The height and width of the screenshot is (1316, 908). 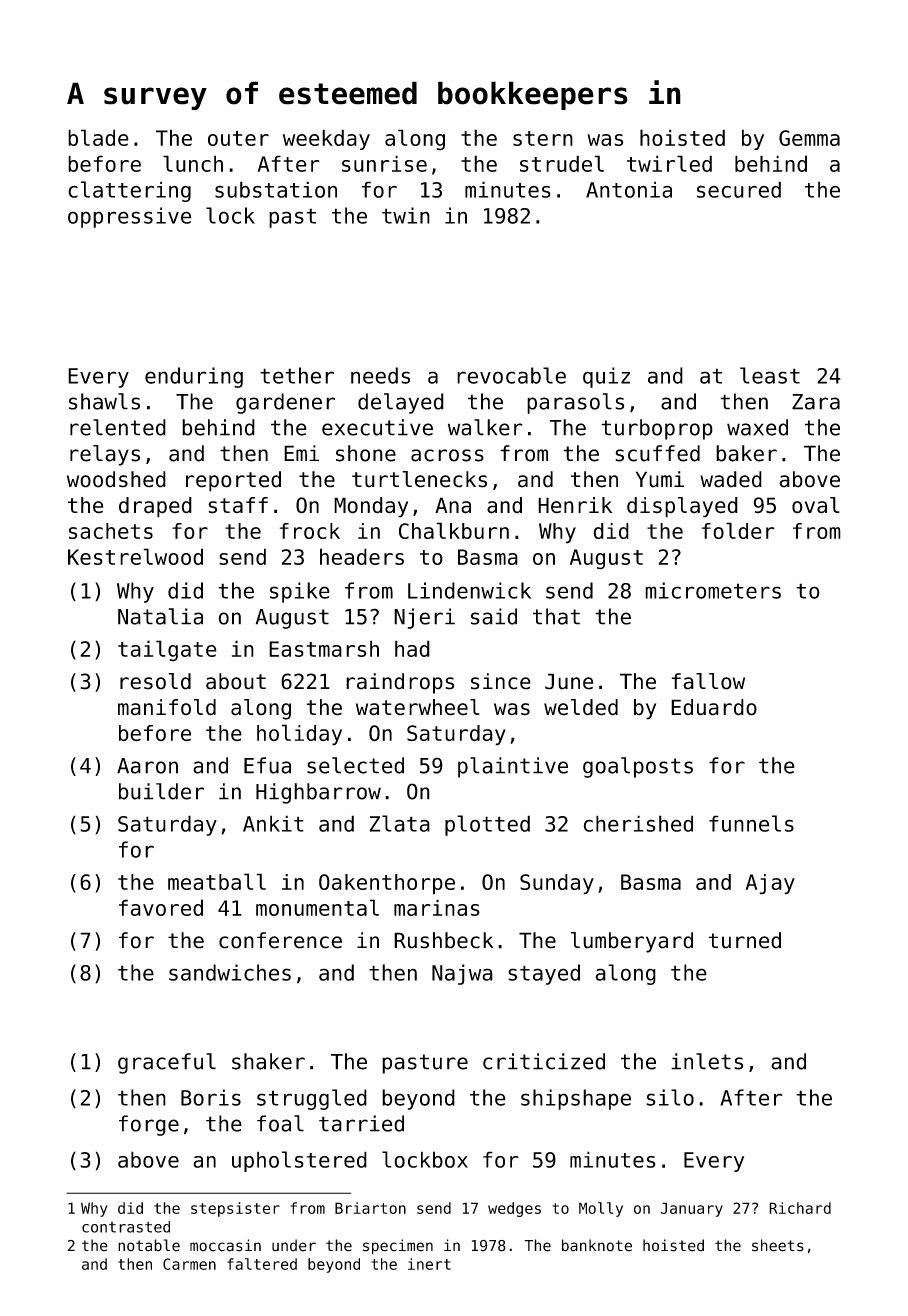 What do you see at coordinates (816, 402) in the screenshot?
I see `Zara` at bounding box center [816, 402].
